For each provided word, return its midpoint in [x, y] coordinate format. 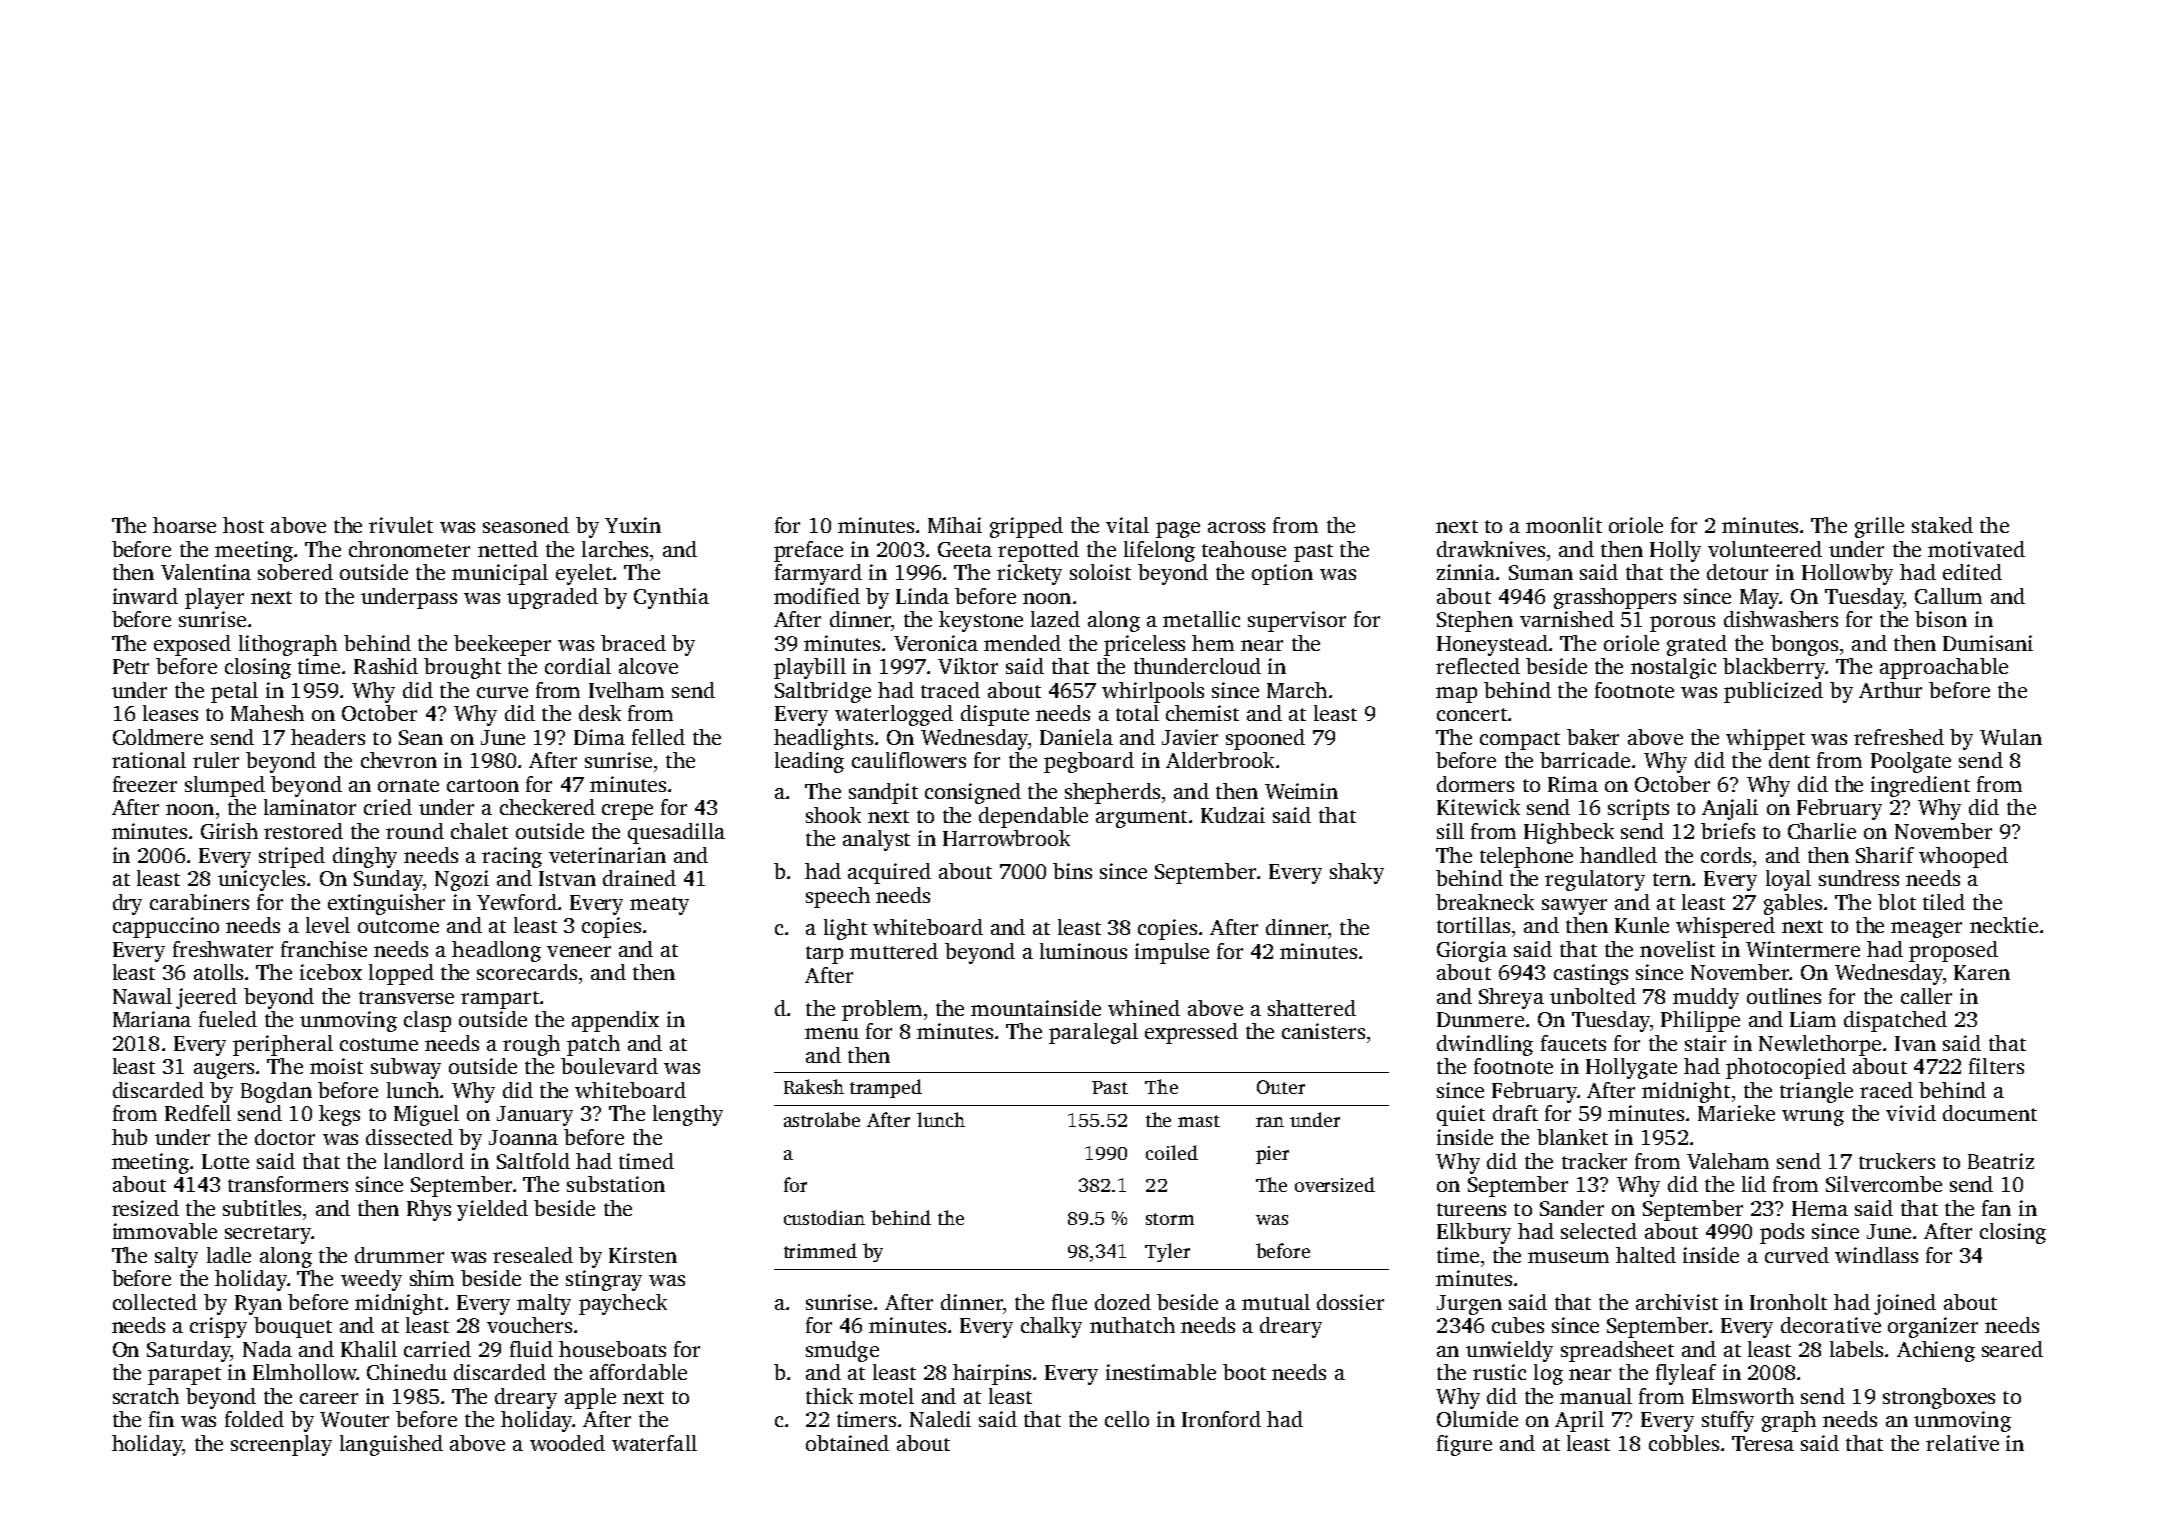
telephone [1526, 857]
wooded [567, 1443]
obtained [847, 1443]
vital [1127, 525]
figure [1464, 1445]
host [243, 525]
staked [1942, 525]
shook [833, 815]
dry [127, 904]
